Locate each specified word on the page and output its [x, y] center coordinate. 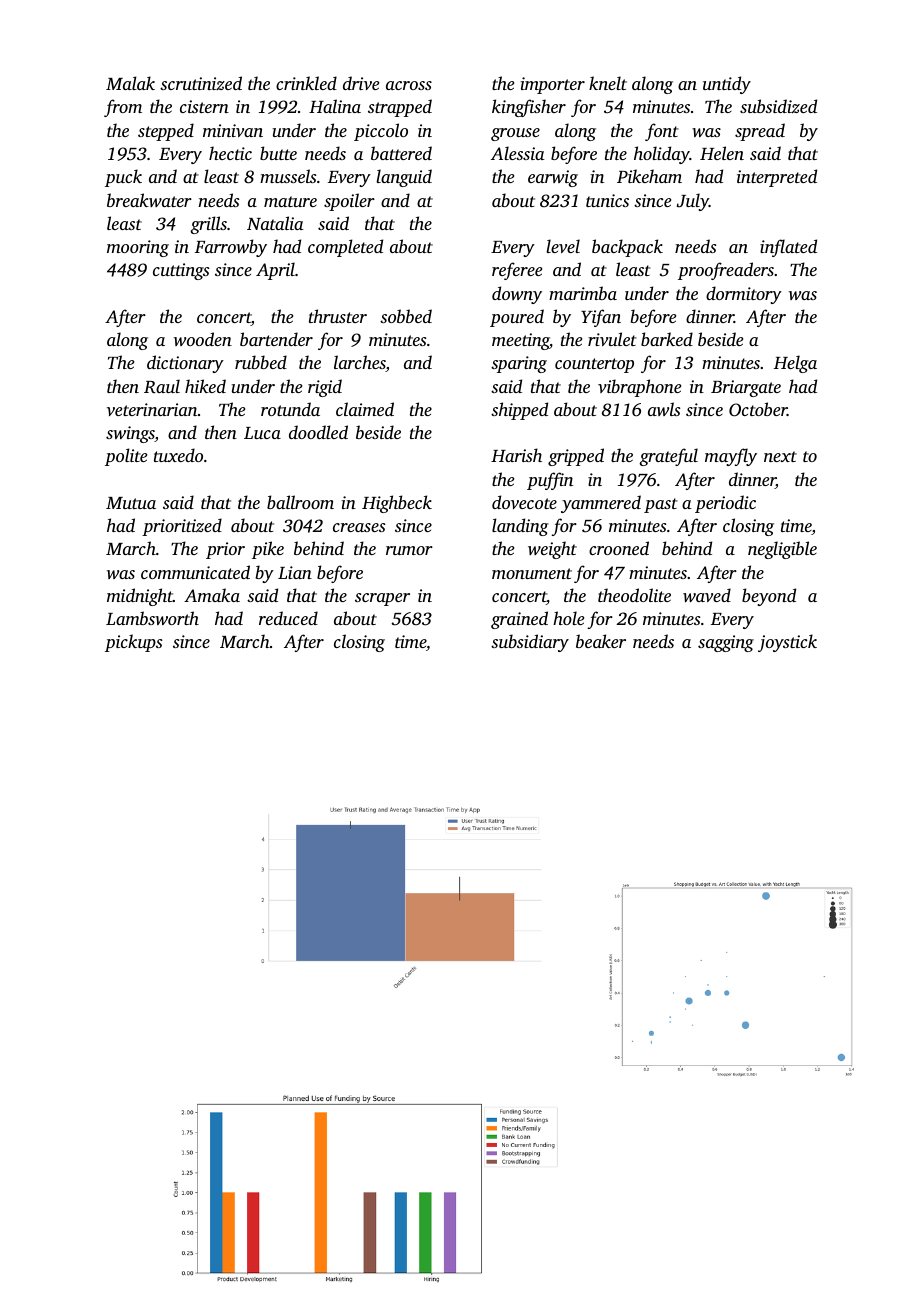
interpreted [777, 178]
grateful [668, 457]
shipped [519, 411]
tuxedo [178, 455]
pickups [133, 643]
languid [404, 178]
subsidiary [530, 643]
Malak [130, 83]
